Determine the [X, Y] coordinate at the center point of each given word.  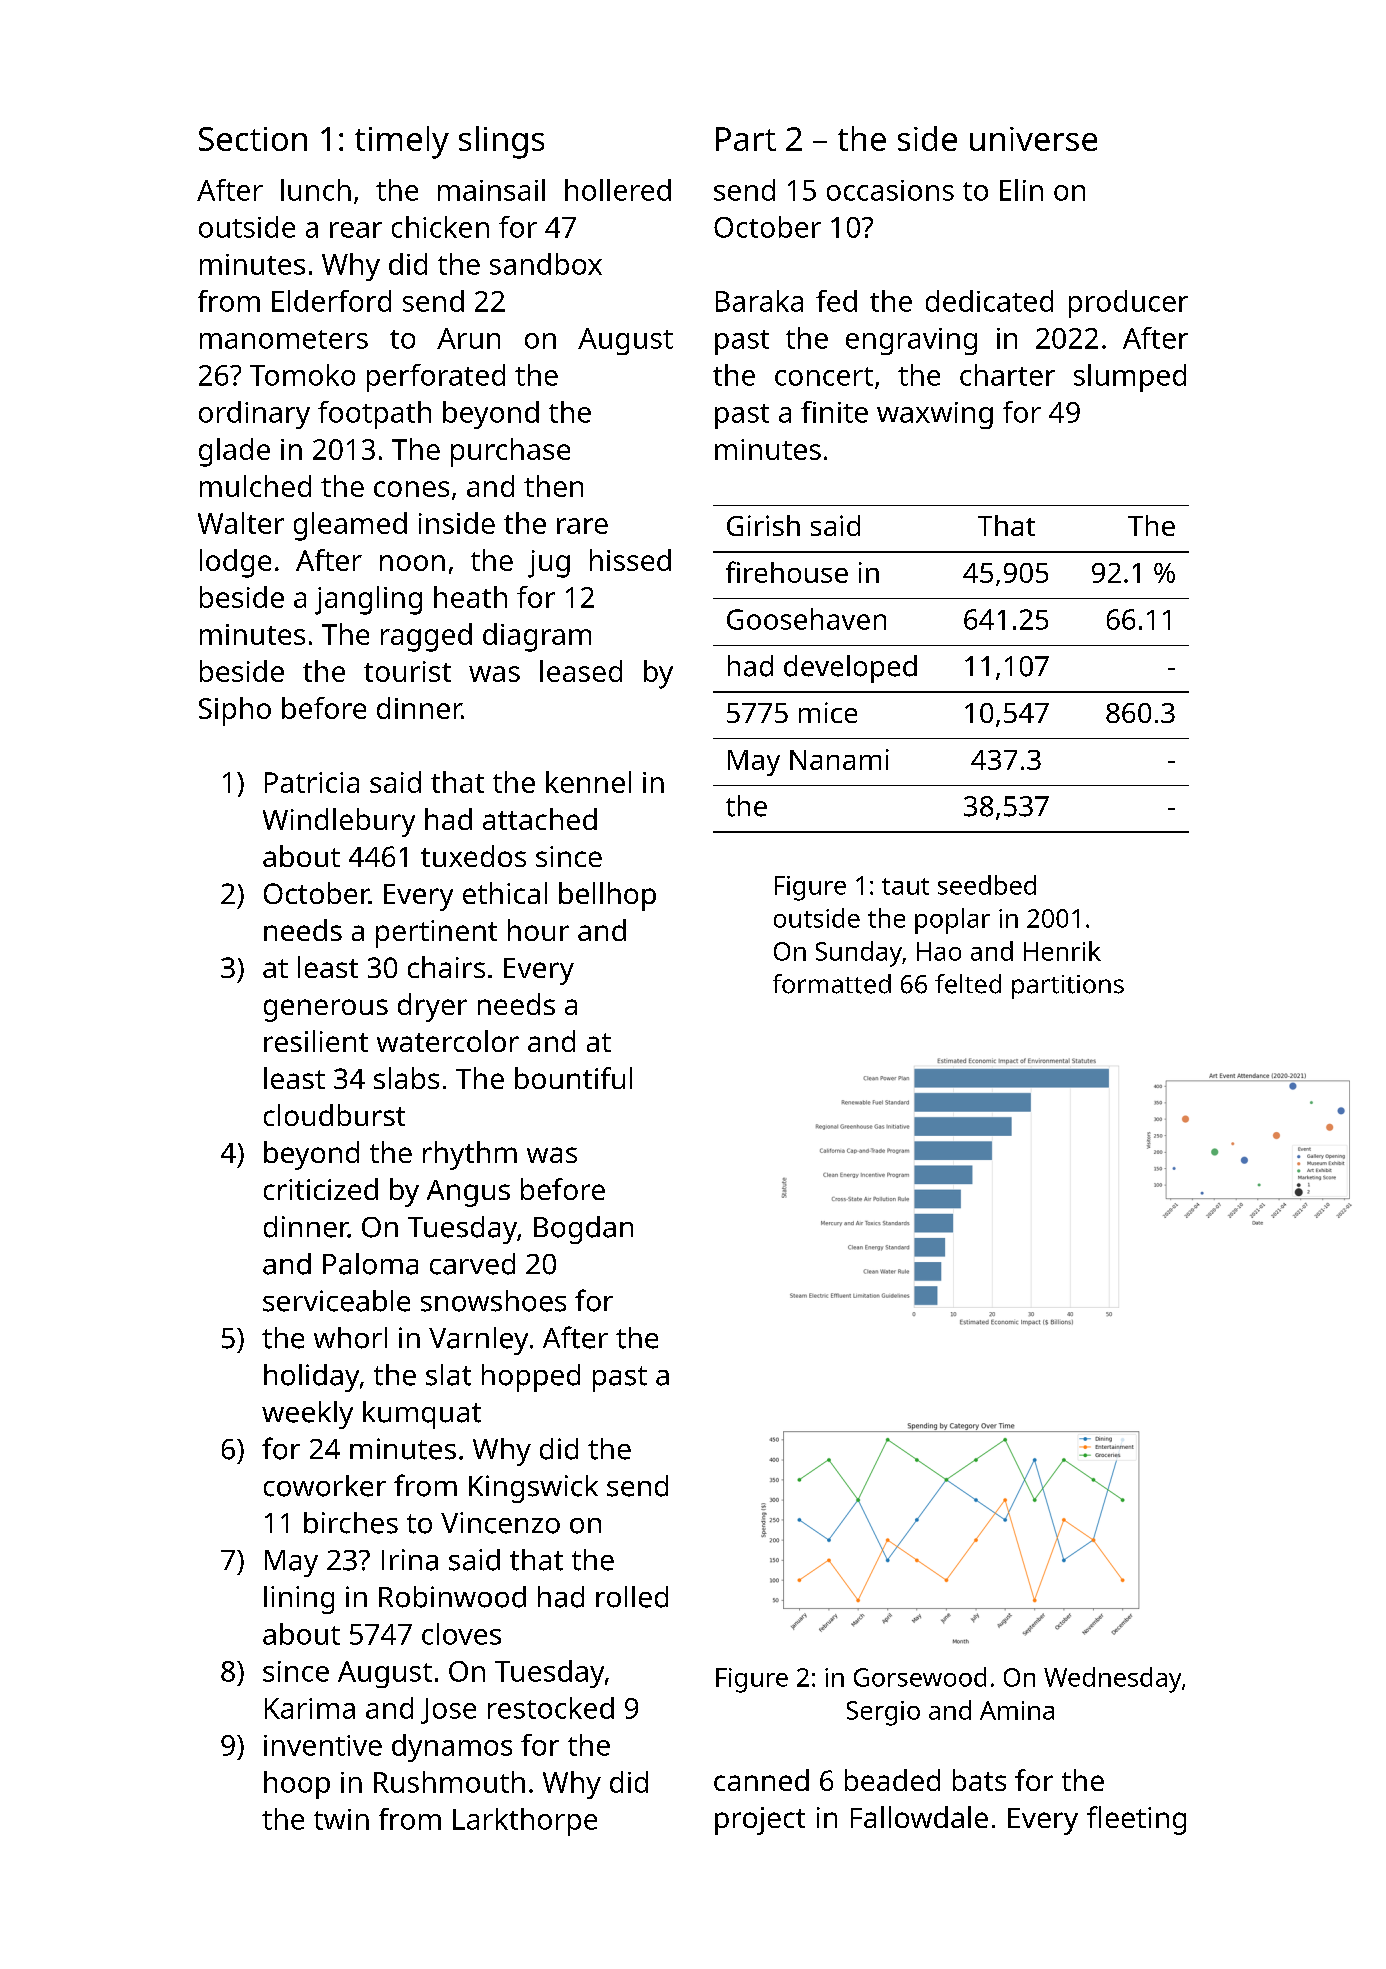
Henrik [1062, 951]
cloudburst [334, 1115]
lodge [235, 563]
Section [253, 139]
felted [968, 984]
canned [761, 1780]
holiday [311, 1378]
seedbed [987, 885]
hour [538, 930]
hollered [618, 190]
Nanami [839, 759]
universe [1033, 139]
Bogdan [583, 1230]
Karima [310, 1708]
